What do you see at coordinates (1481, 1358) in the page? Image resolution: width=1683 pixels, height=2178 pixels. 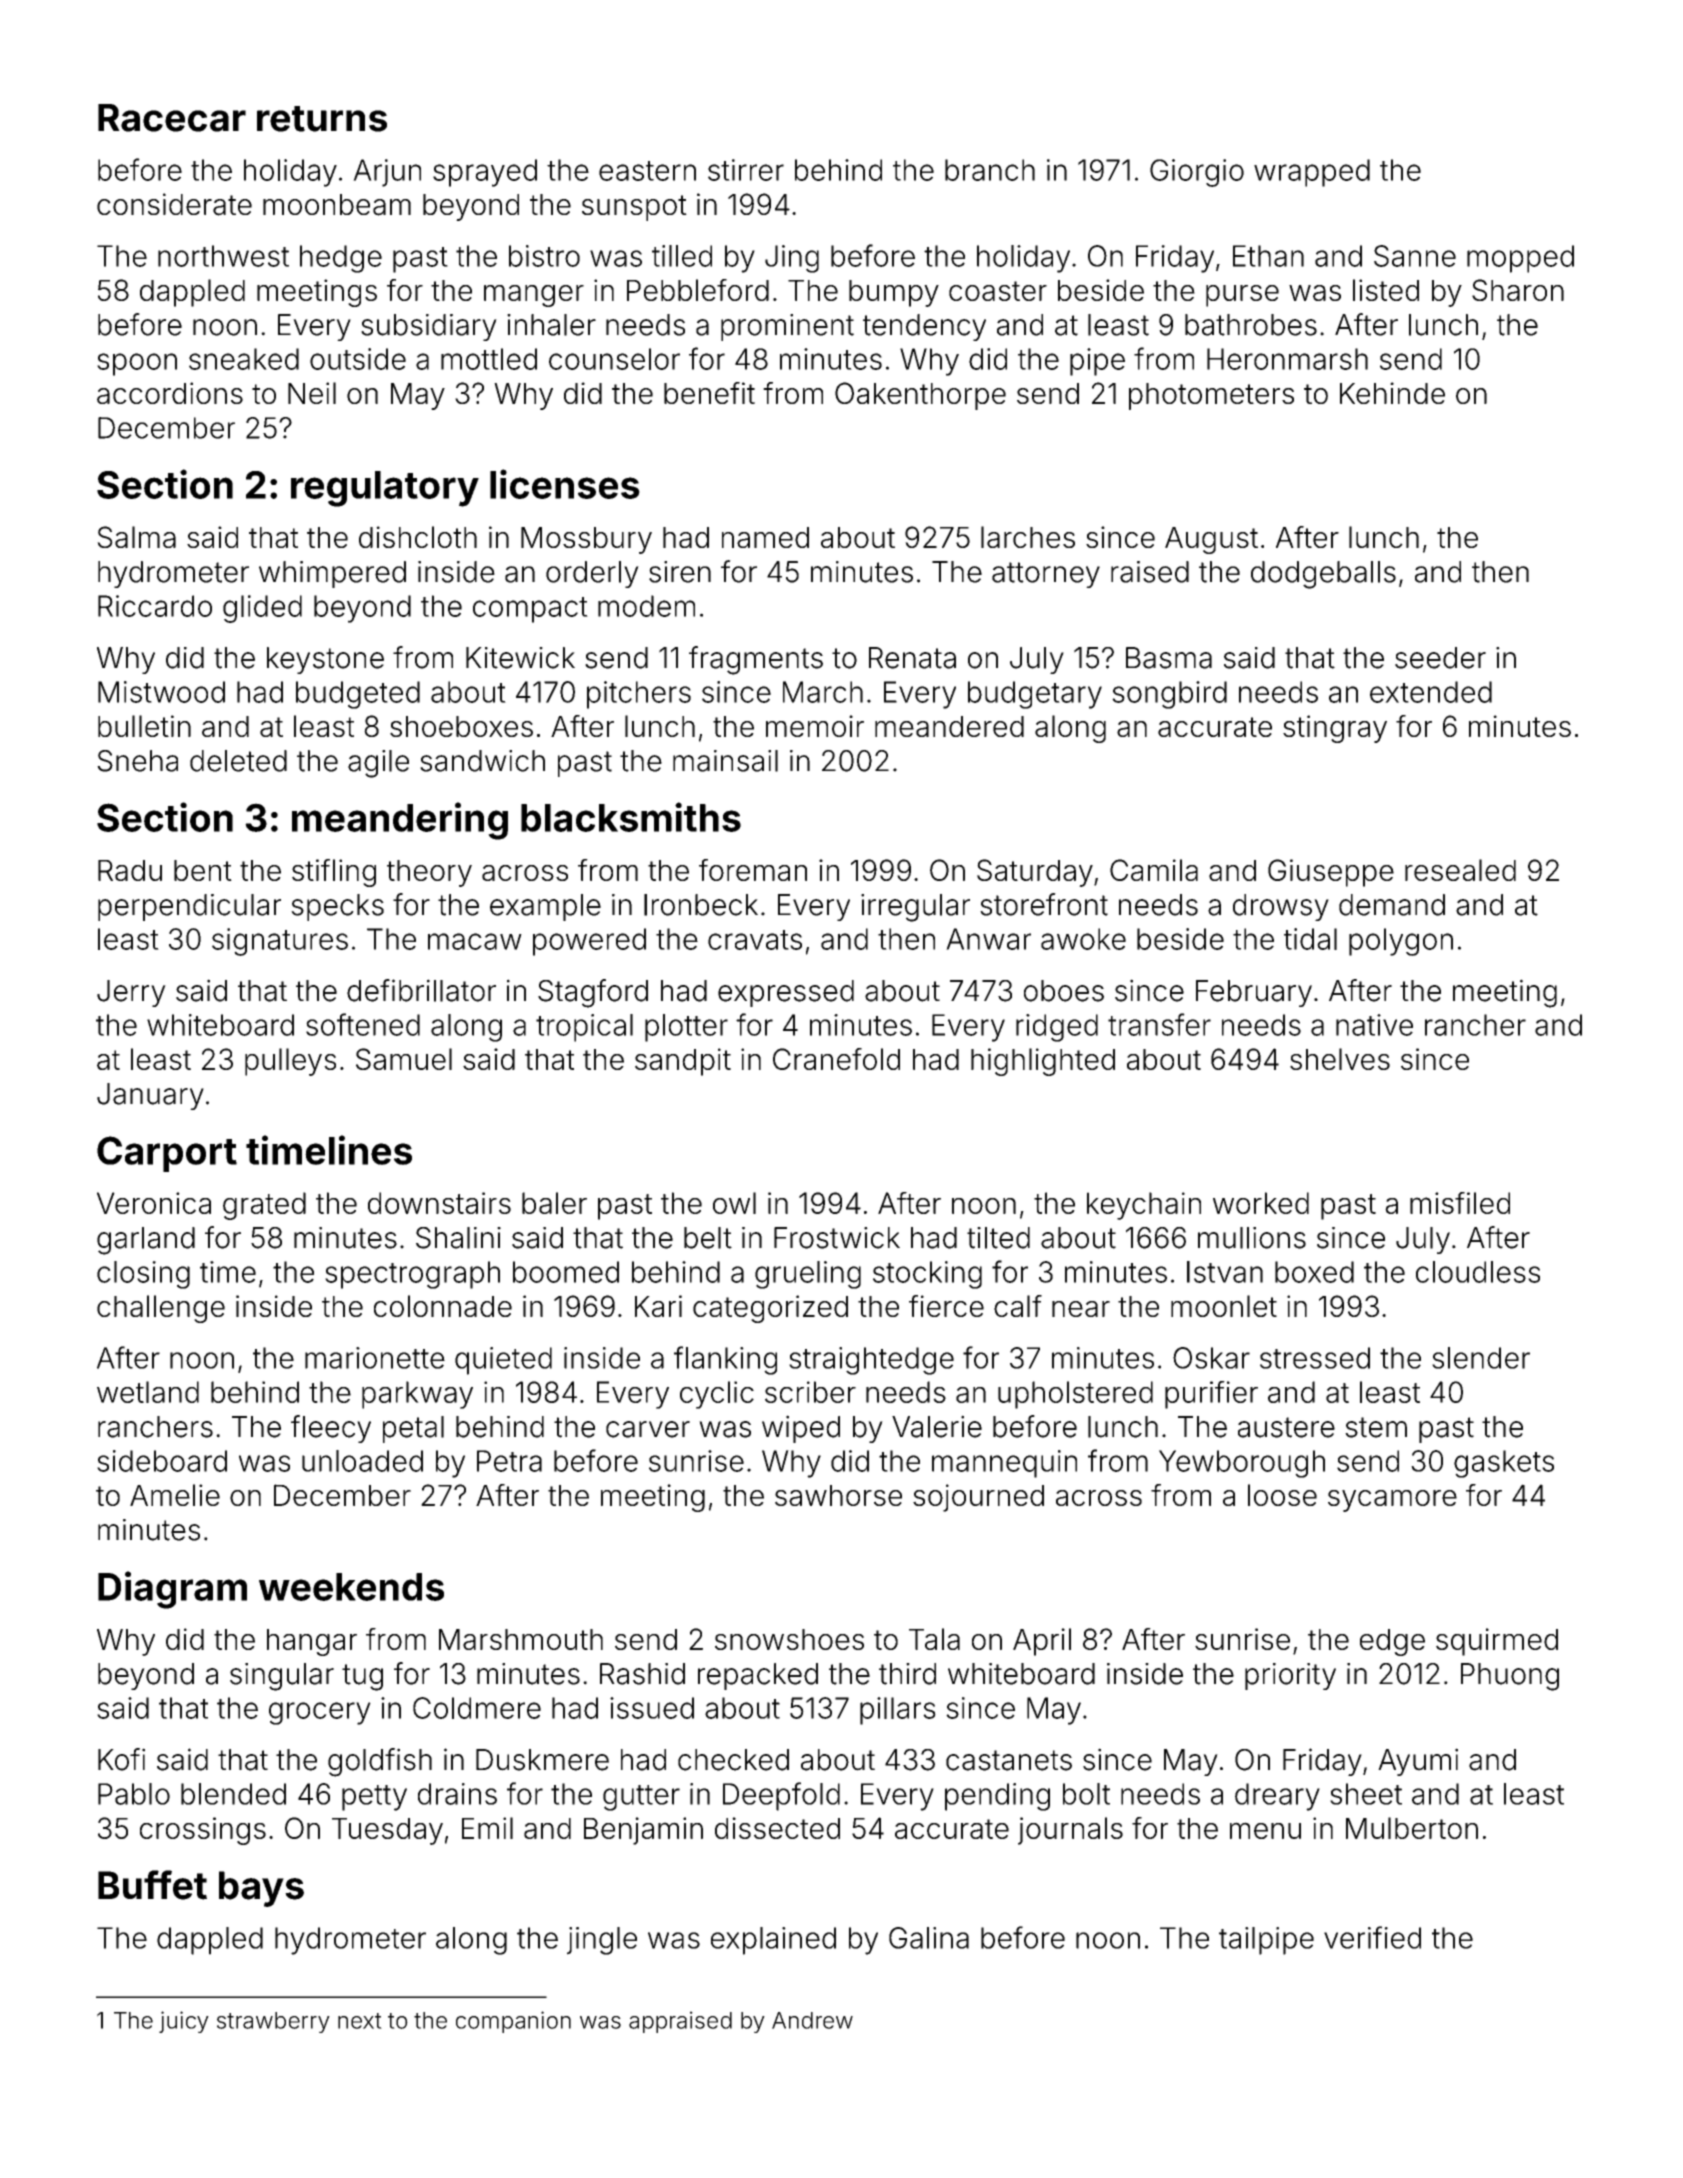 I see `slender` at bounding box center [1481, 1358].
